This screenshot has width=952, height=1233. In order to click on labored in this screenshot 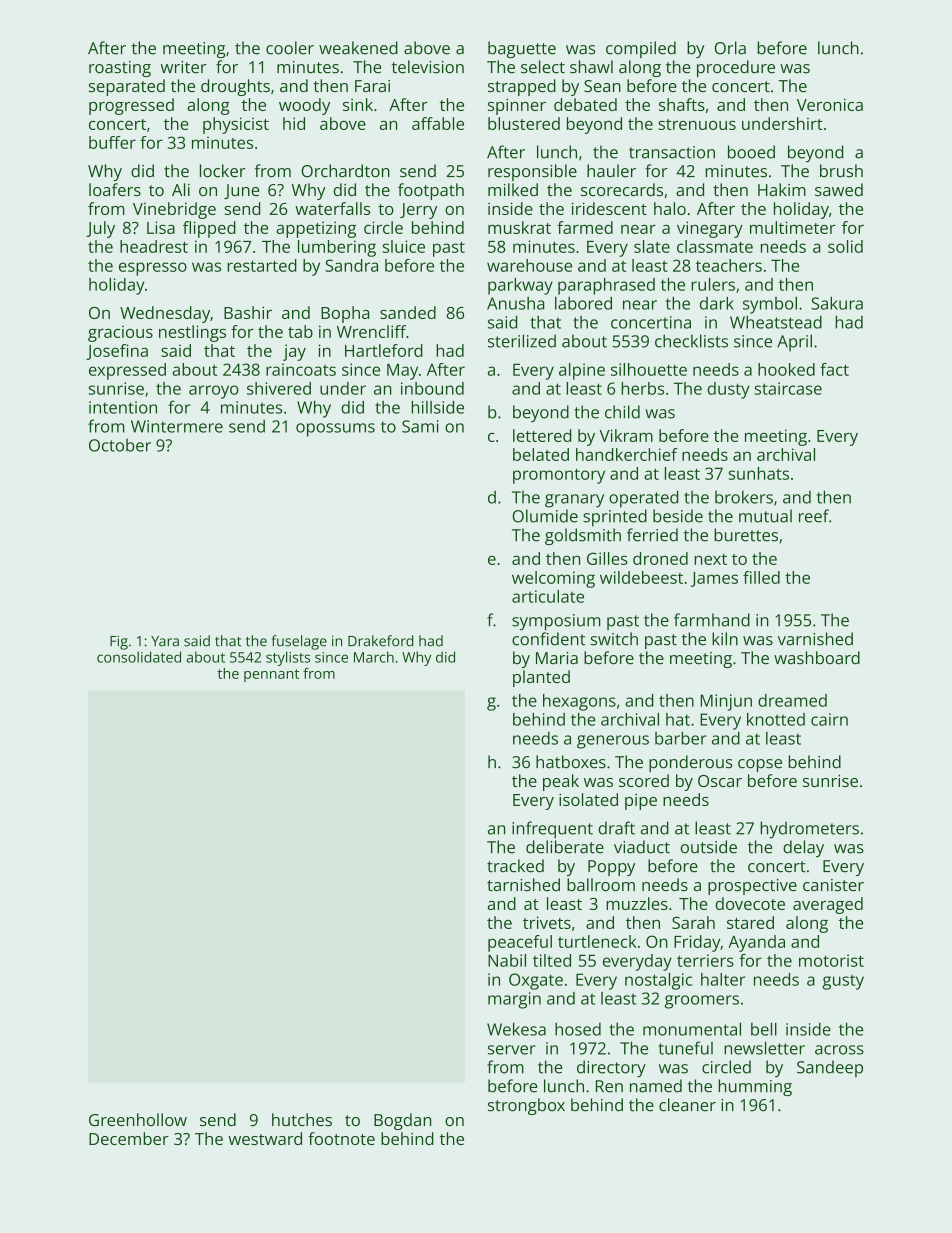, I will do `click(583, 303)`.
